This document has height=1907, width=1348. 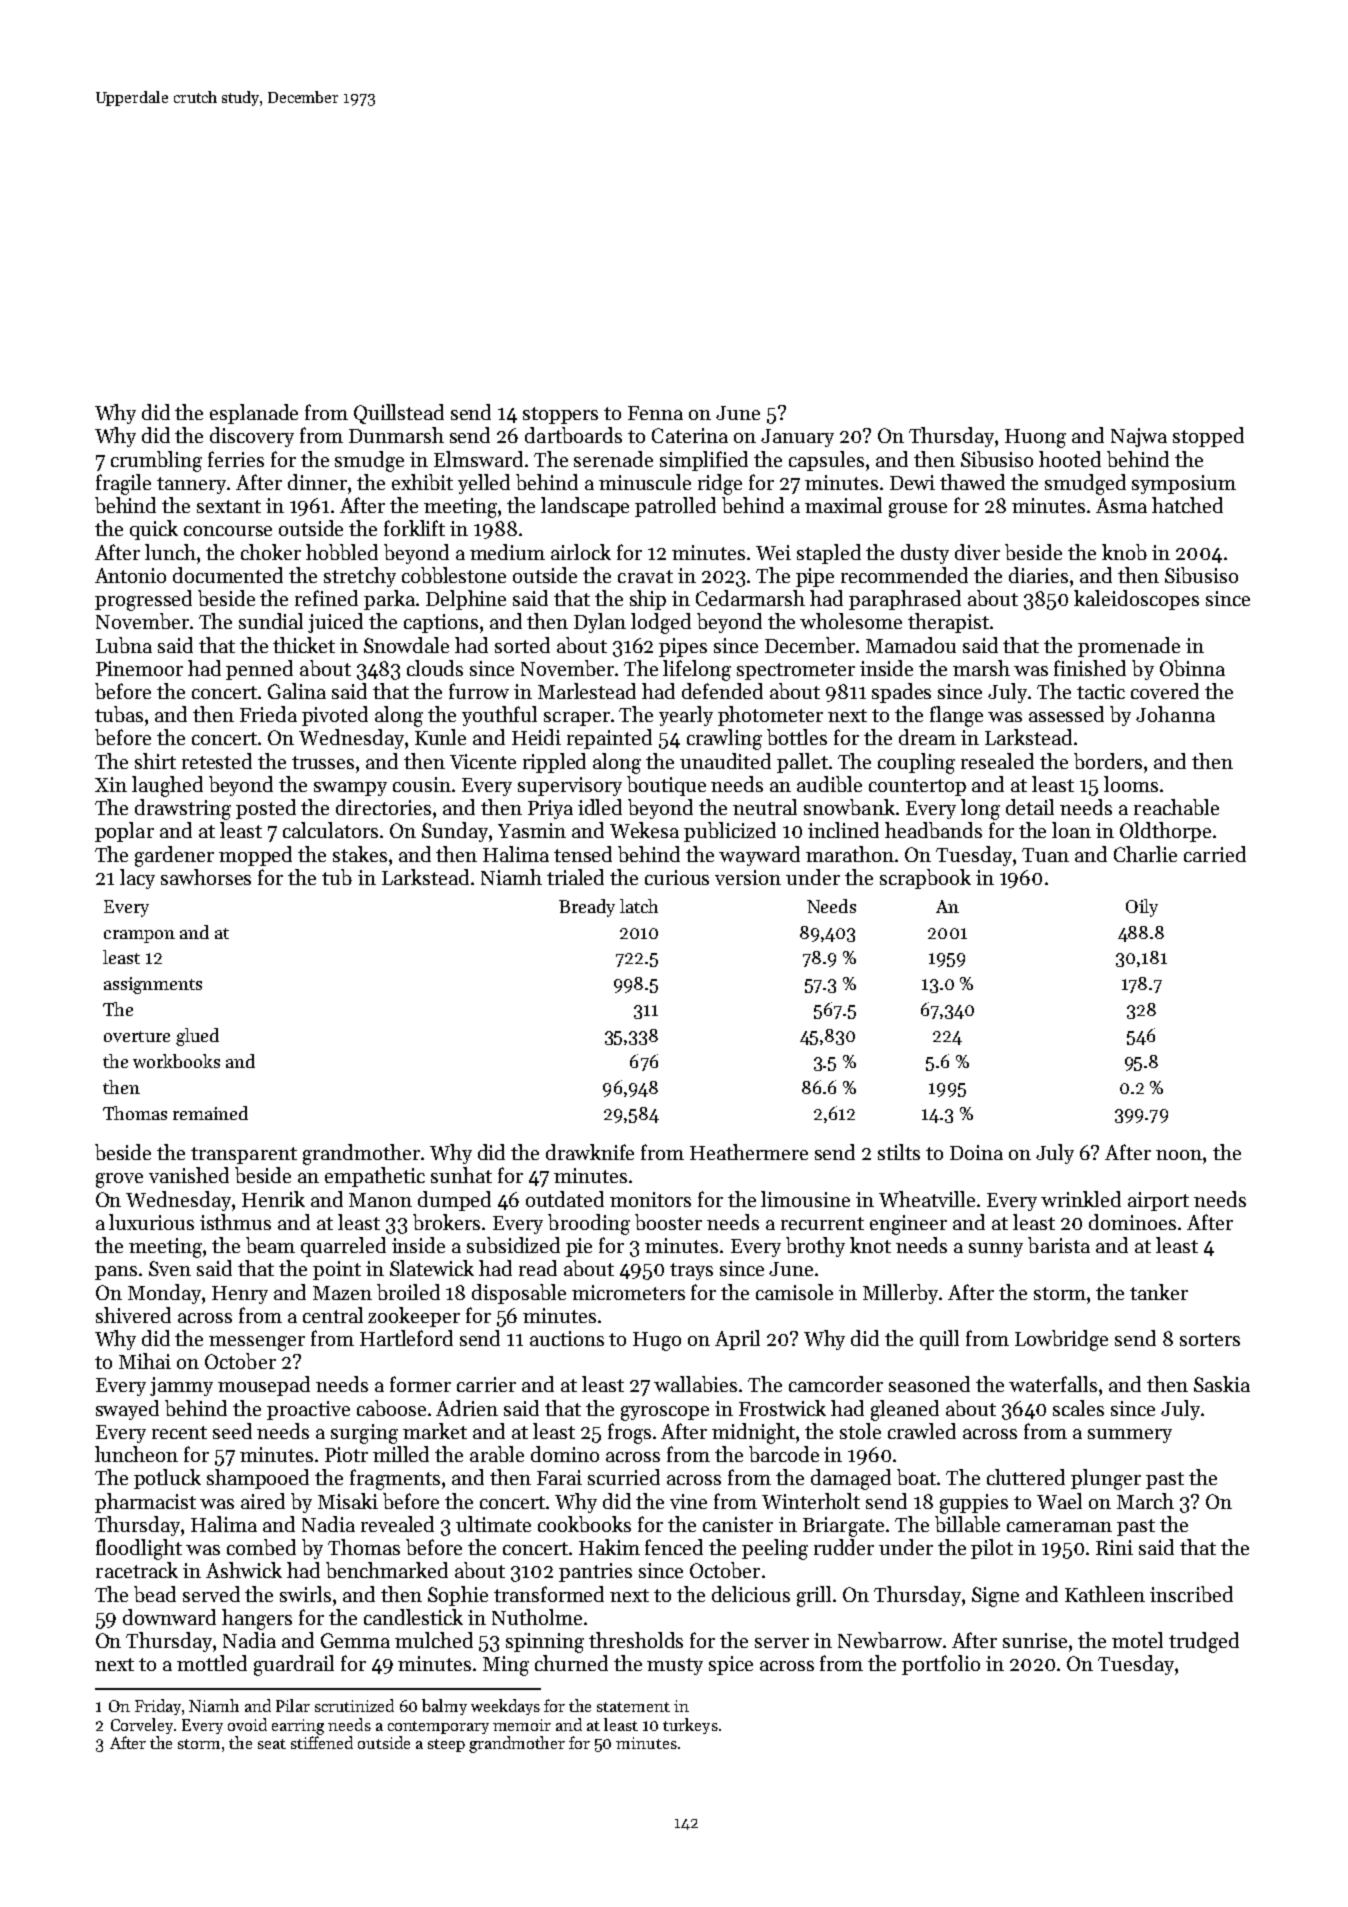 What do you see at coordinates (446, 1745) in the document?
I see `steep` at bounding box center [446, 1745].
